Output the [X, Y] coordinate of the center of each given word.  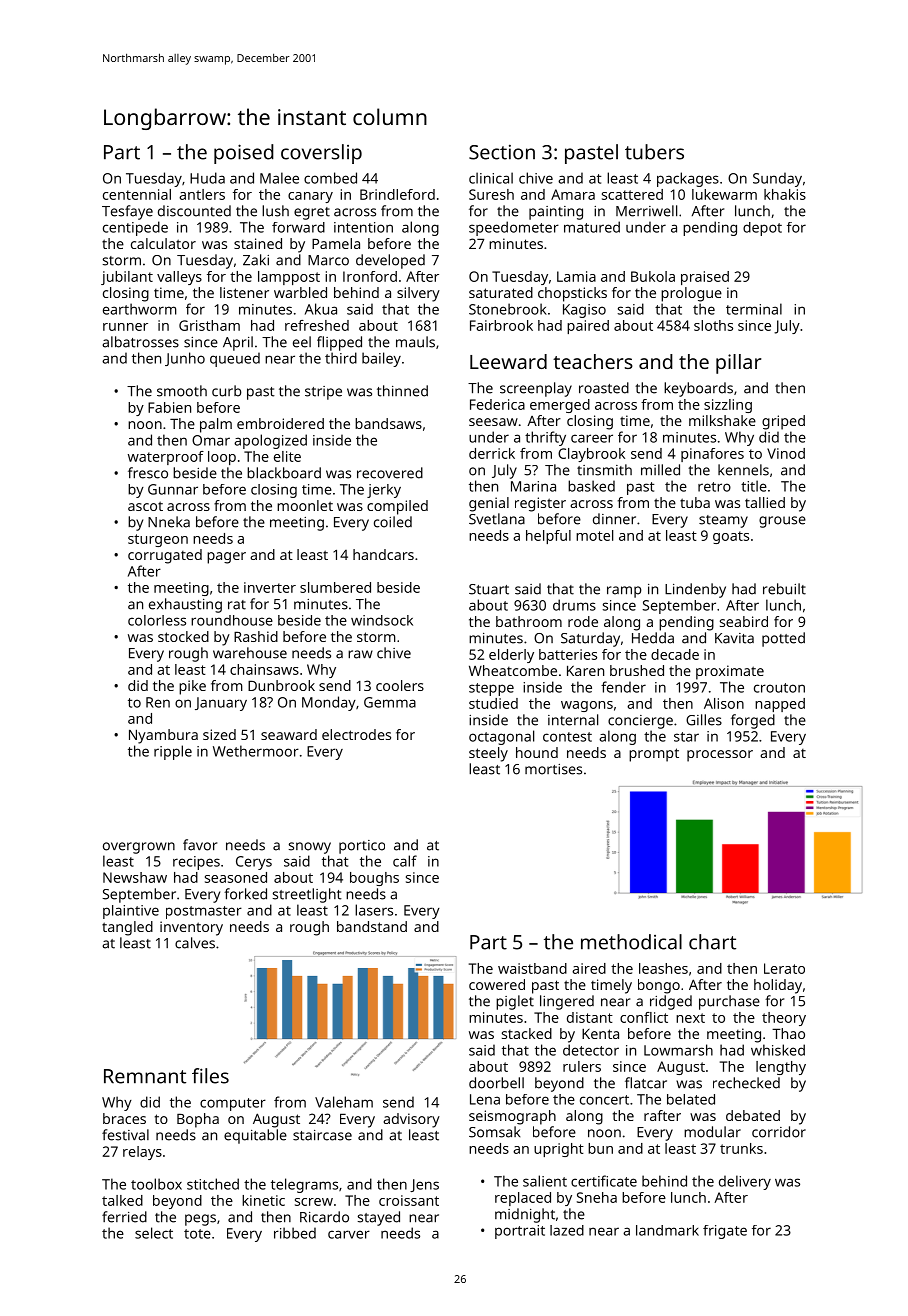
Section [502, 152]
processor [720, 756]
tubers [654, 152]
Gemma [390, 702]
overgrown [139, 848]
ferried [124, 1217]
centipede [135, 228]
